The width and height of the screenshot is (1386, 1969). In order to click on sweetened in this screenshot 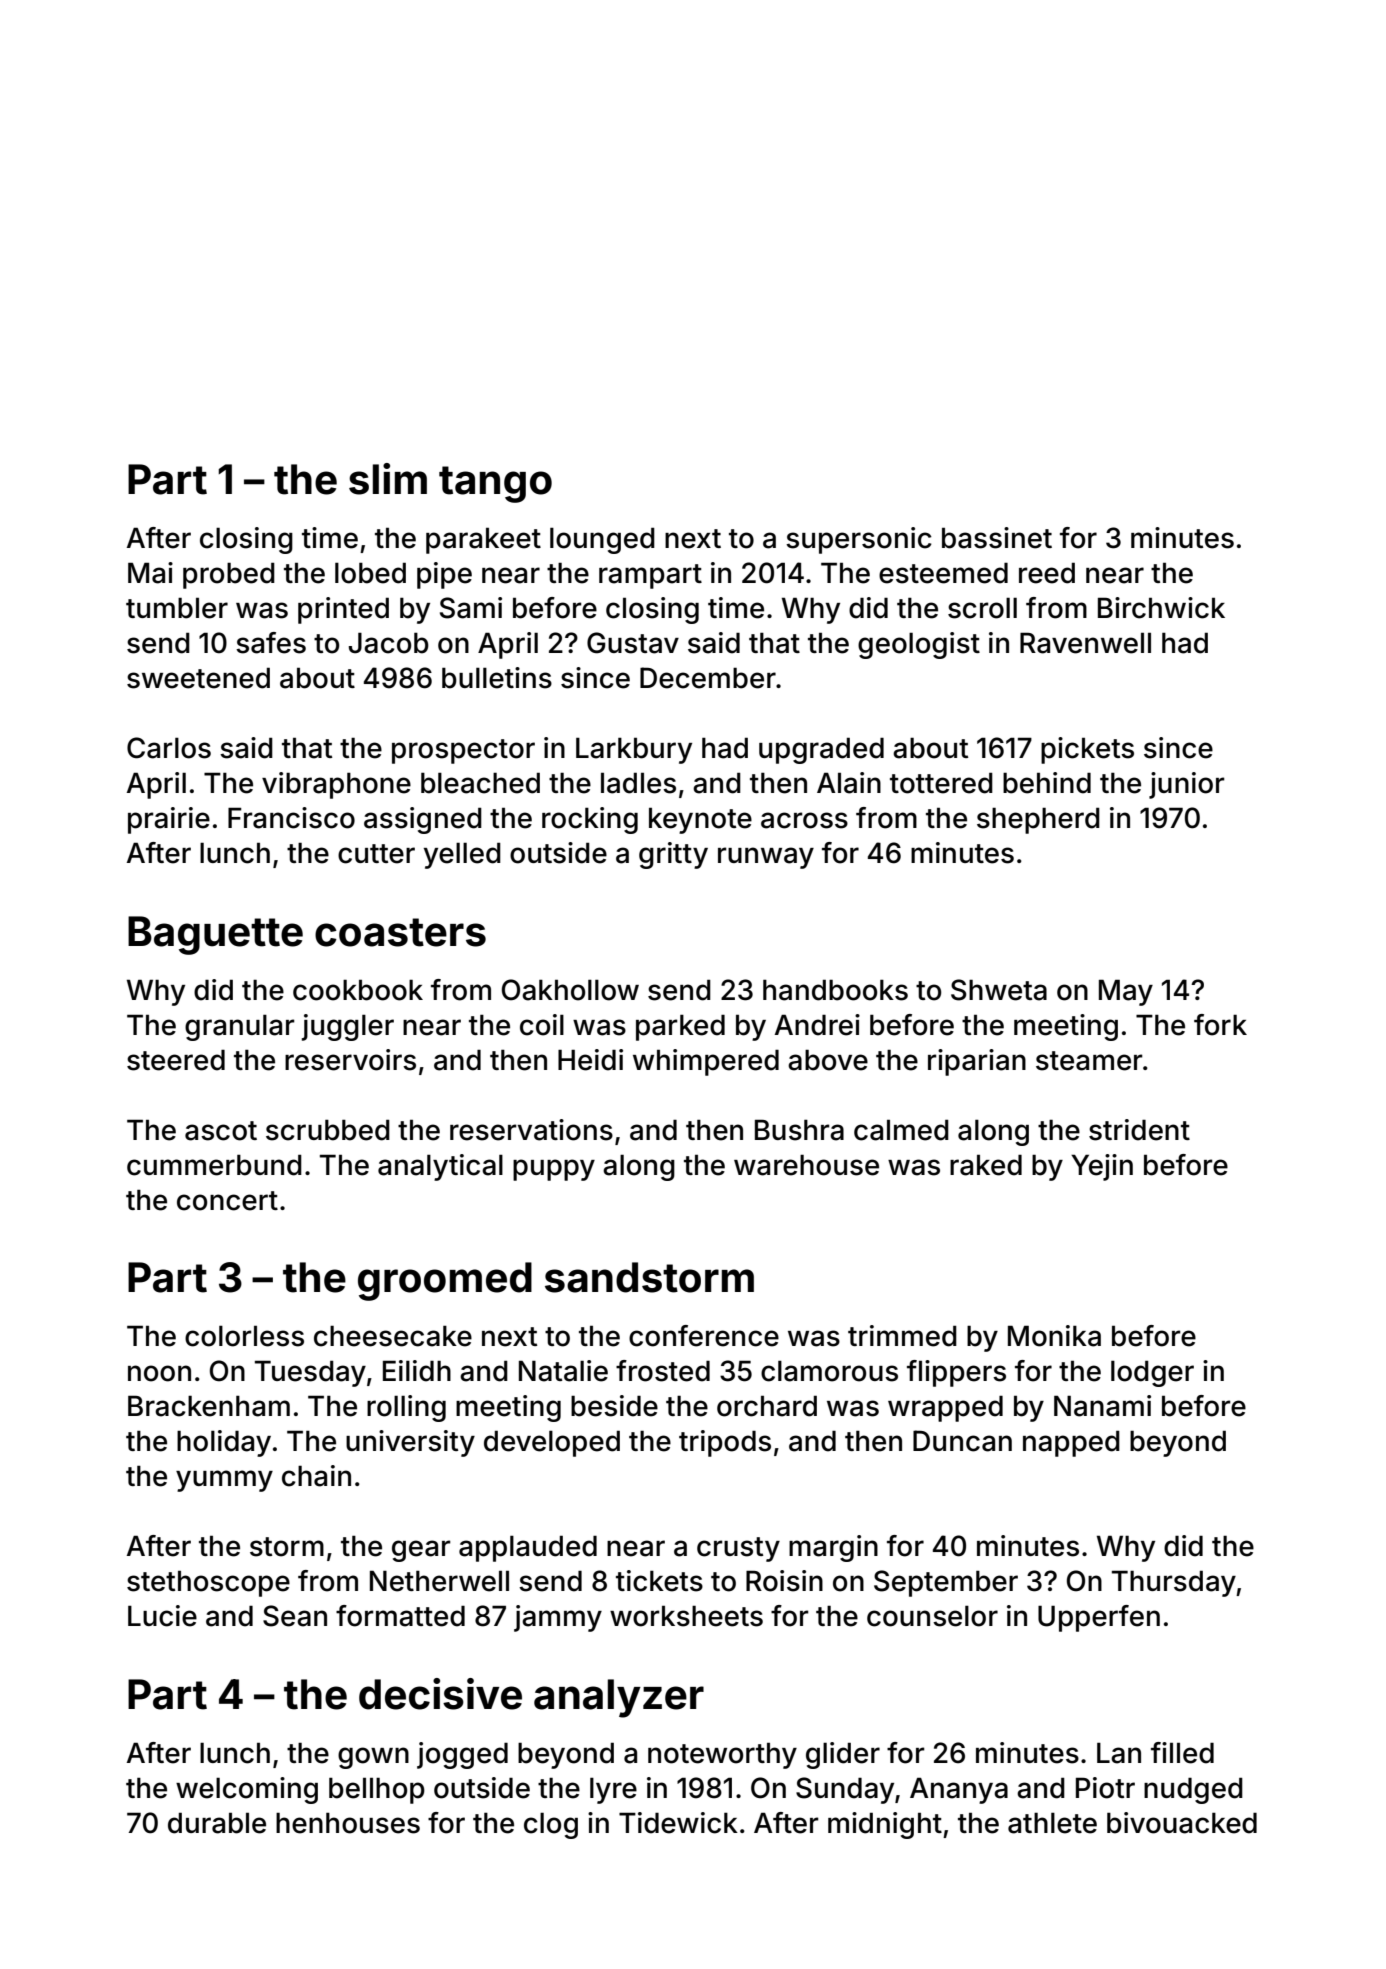, I will do `click(198, 678)`.
